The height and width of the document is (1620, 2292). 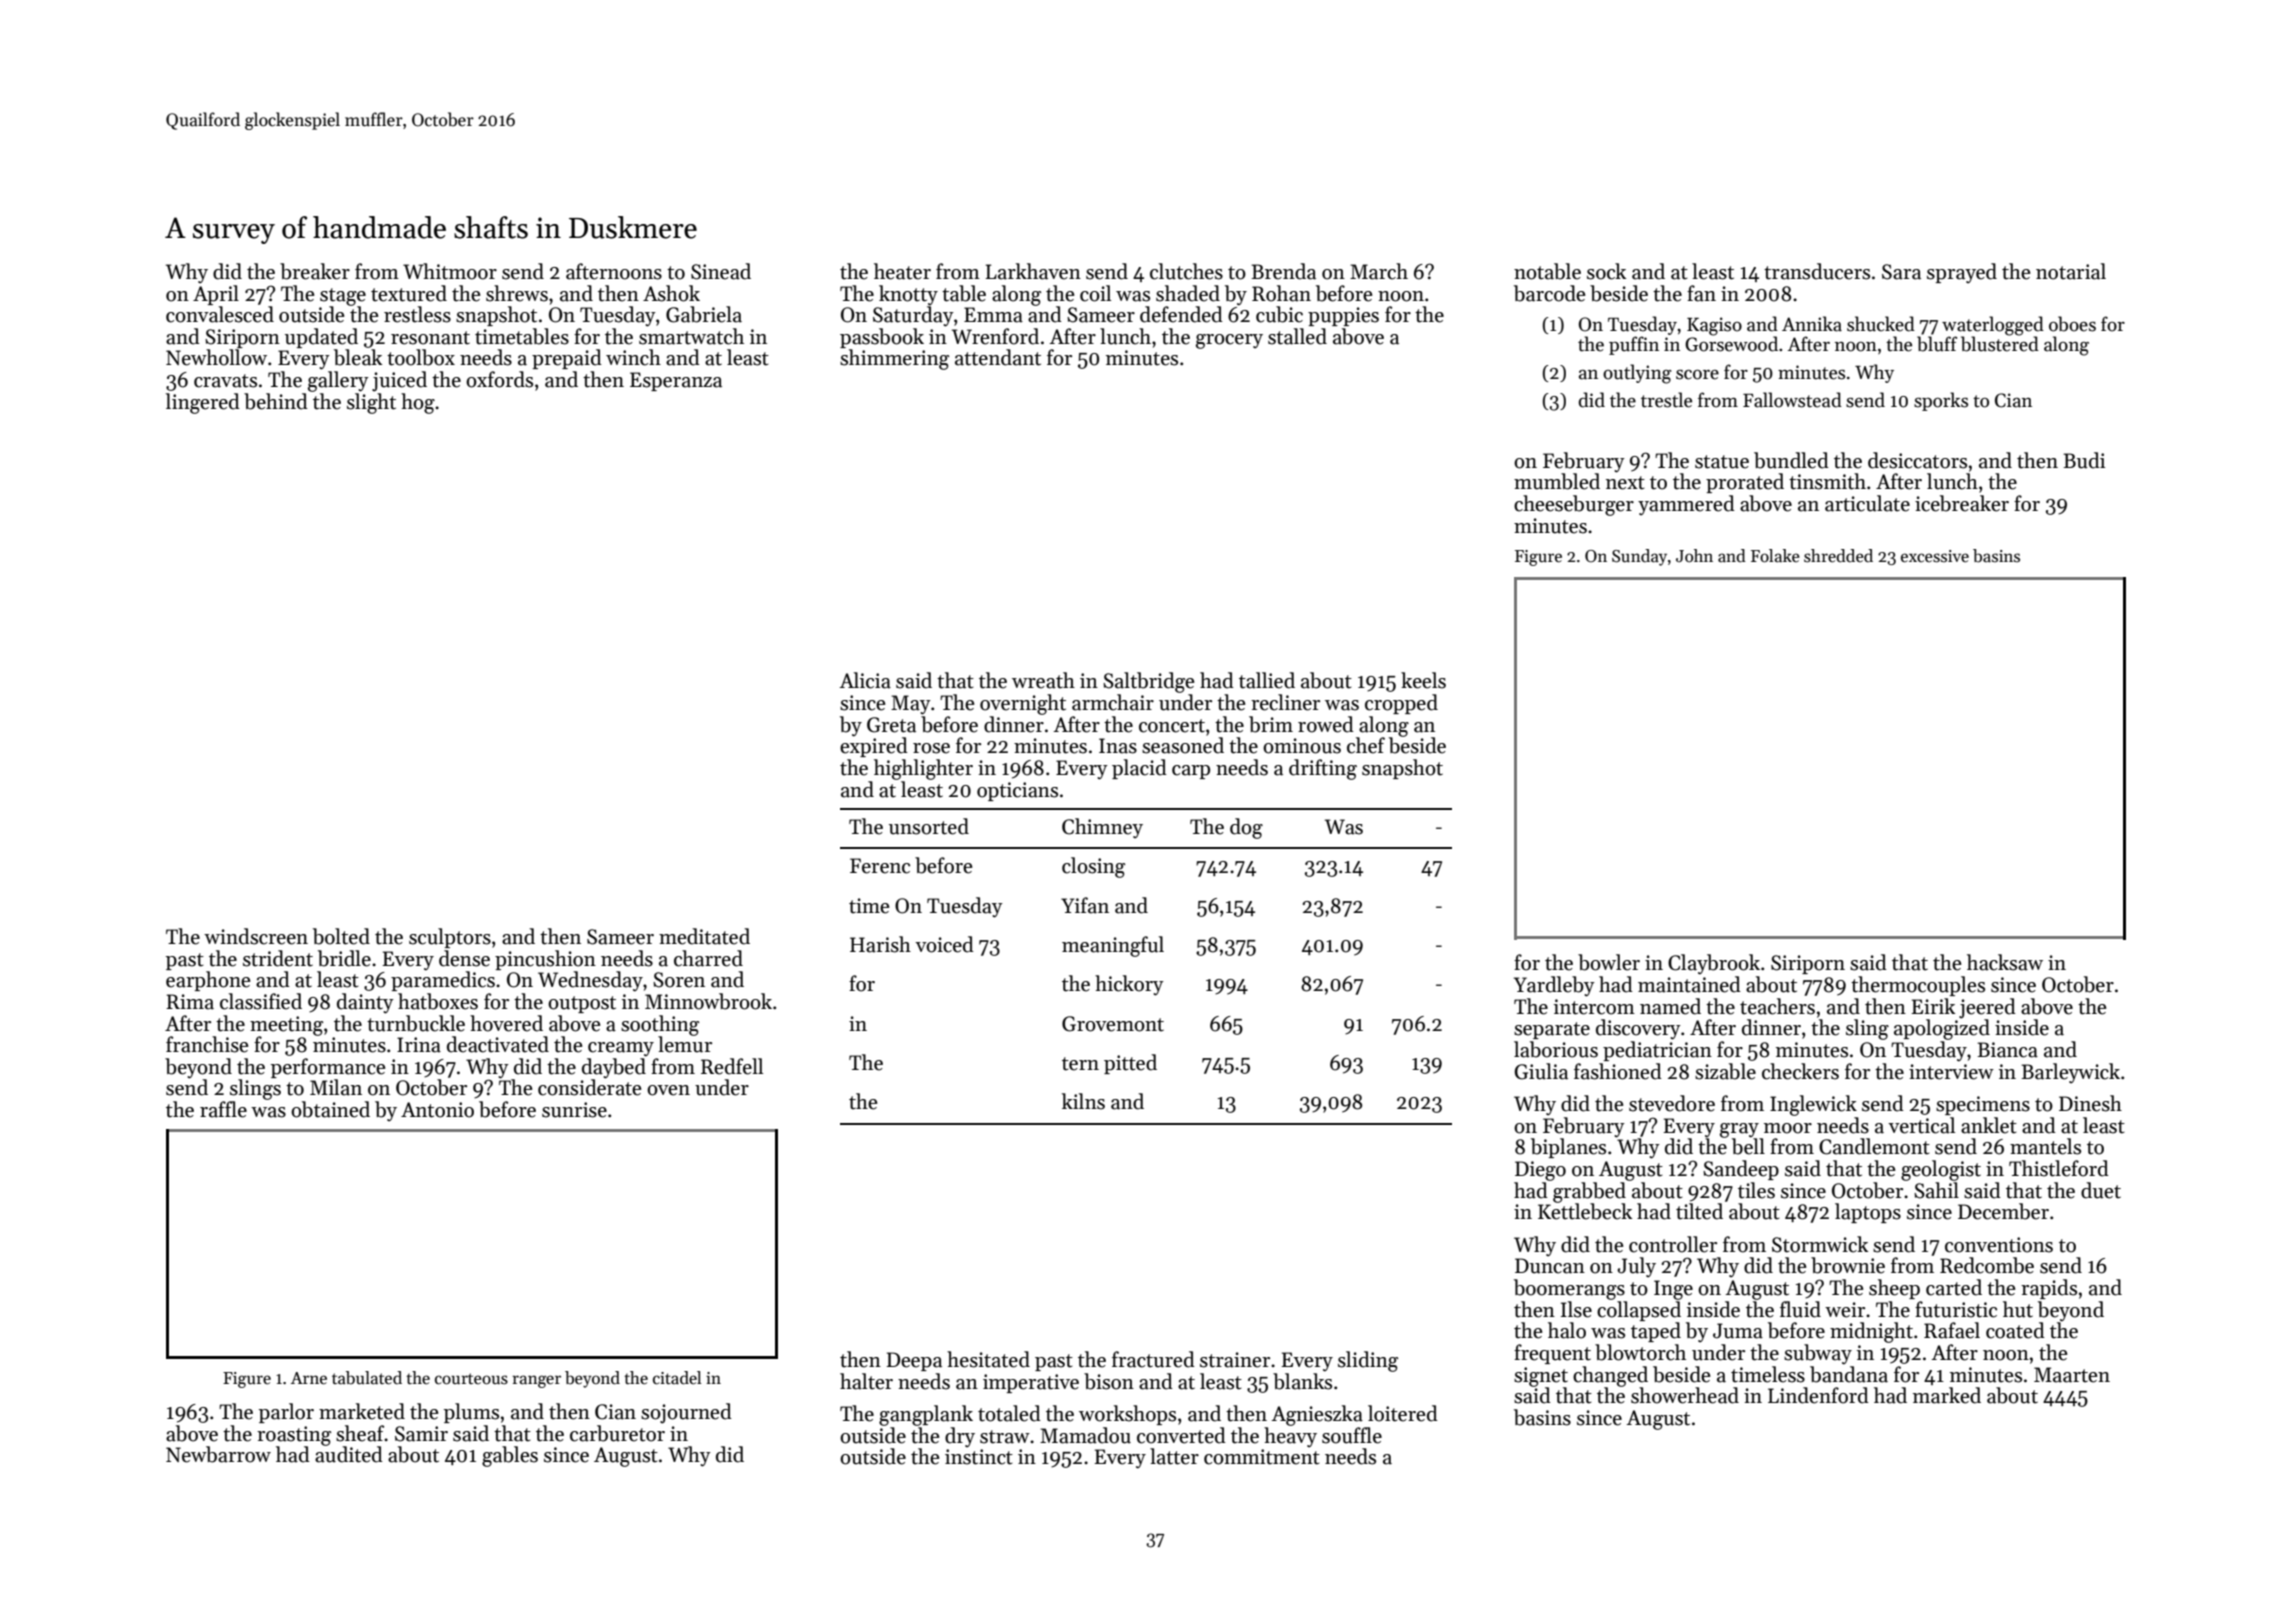 I want to click on raffle, so click(x=223, y=1109).
